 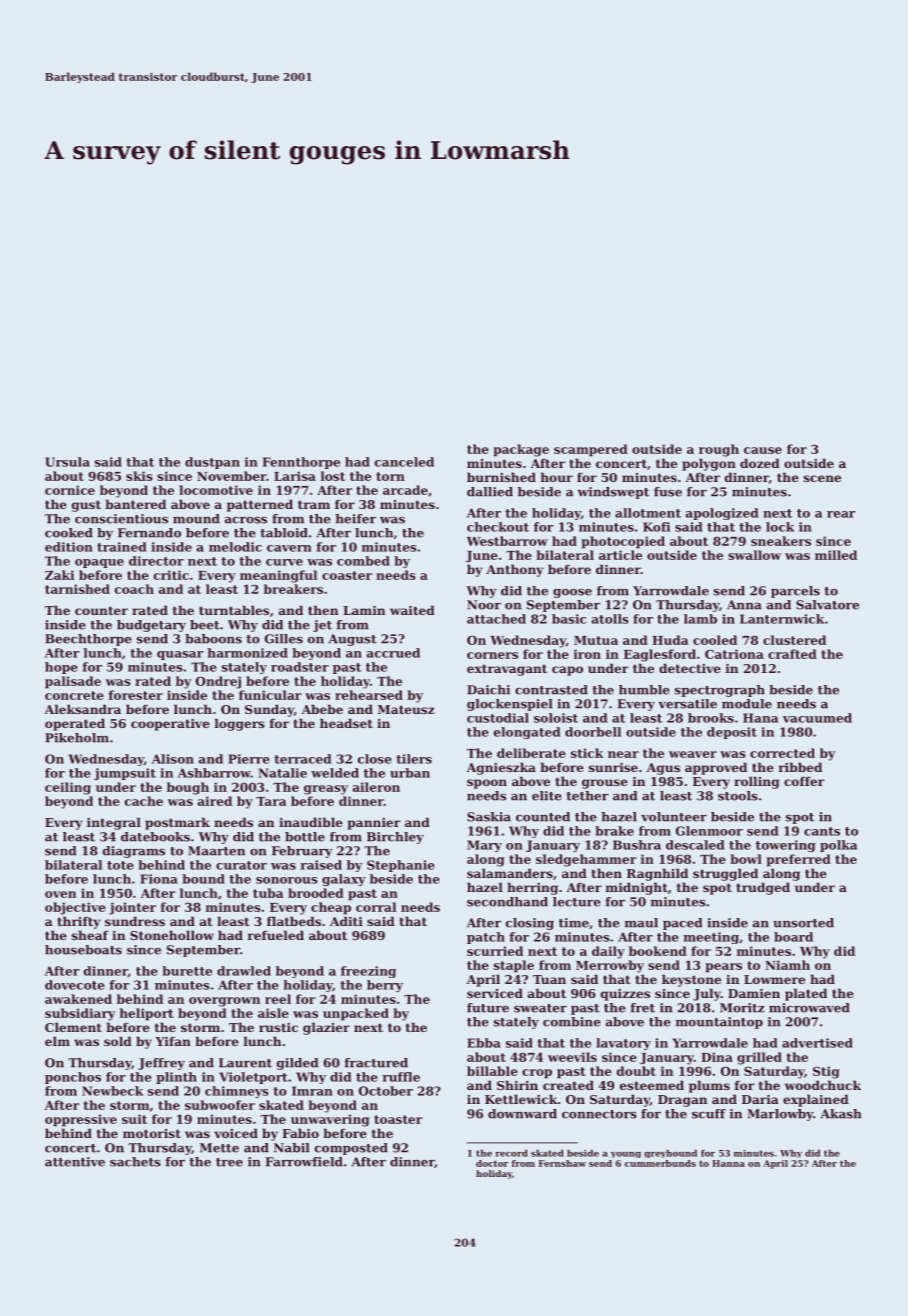 I want to click on vacuumed, so click(x=817, y=718).
